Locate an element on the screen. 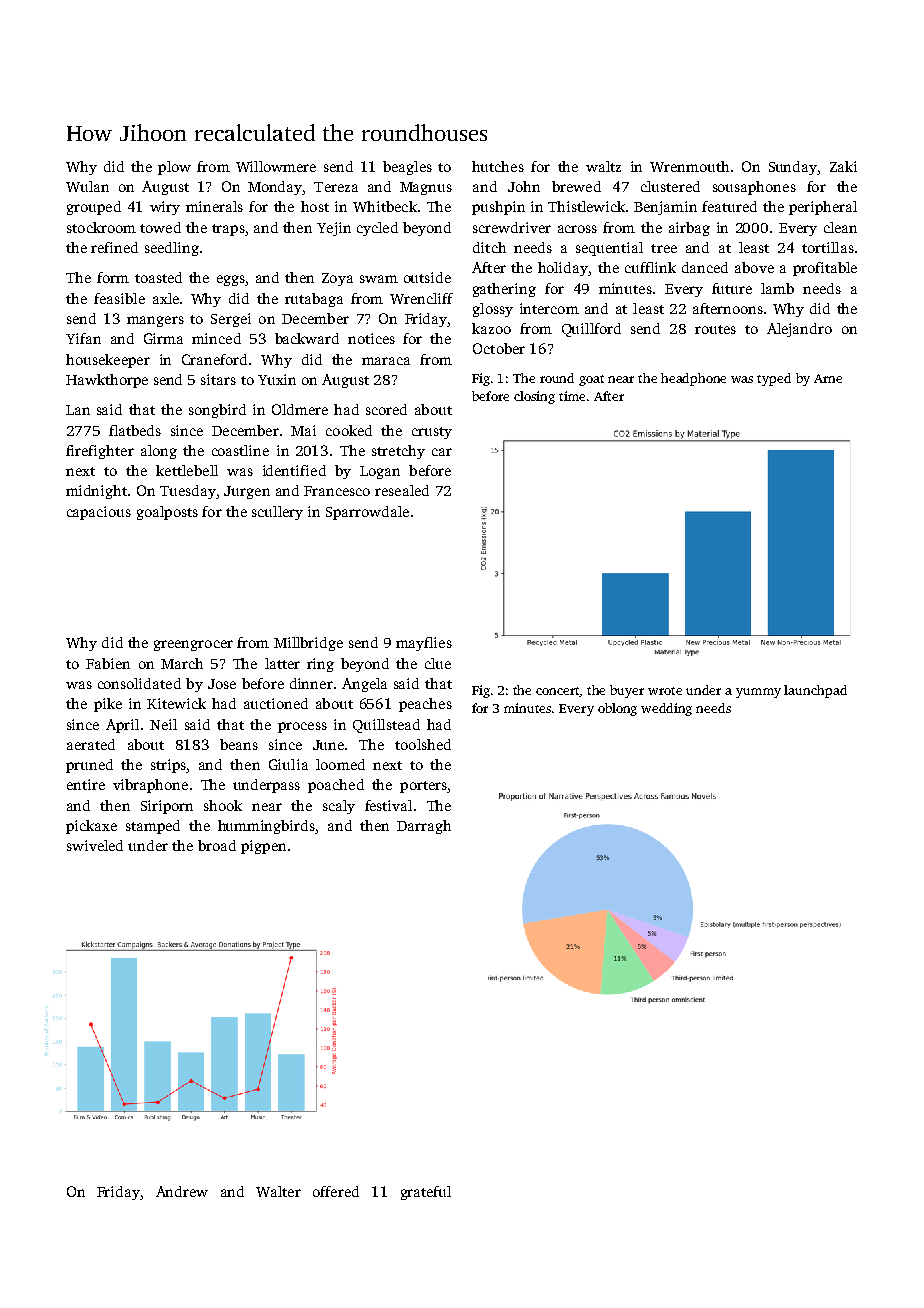  Andrew is located at coordinates (182, 1191).
